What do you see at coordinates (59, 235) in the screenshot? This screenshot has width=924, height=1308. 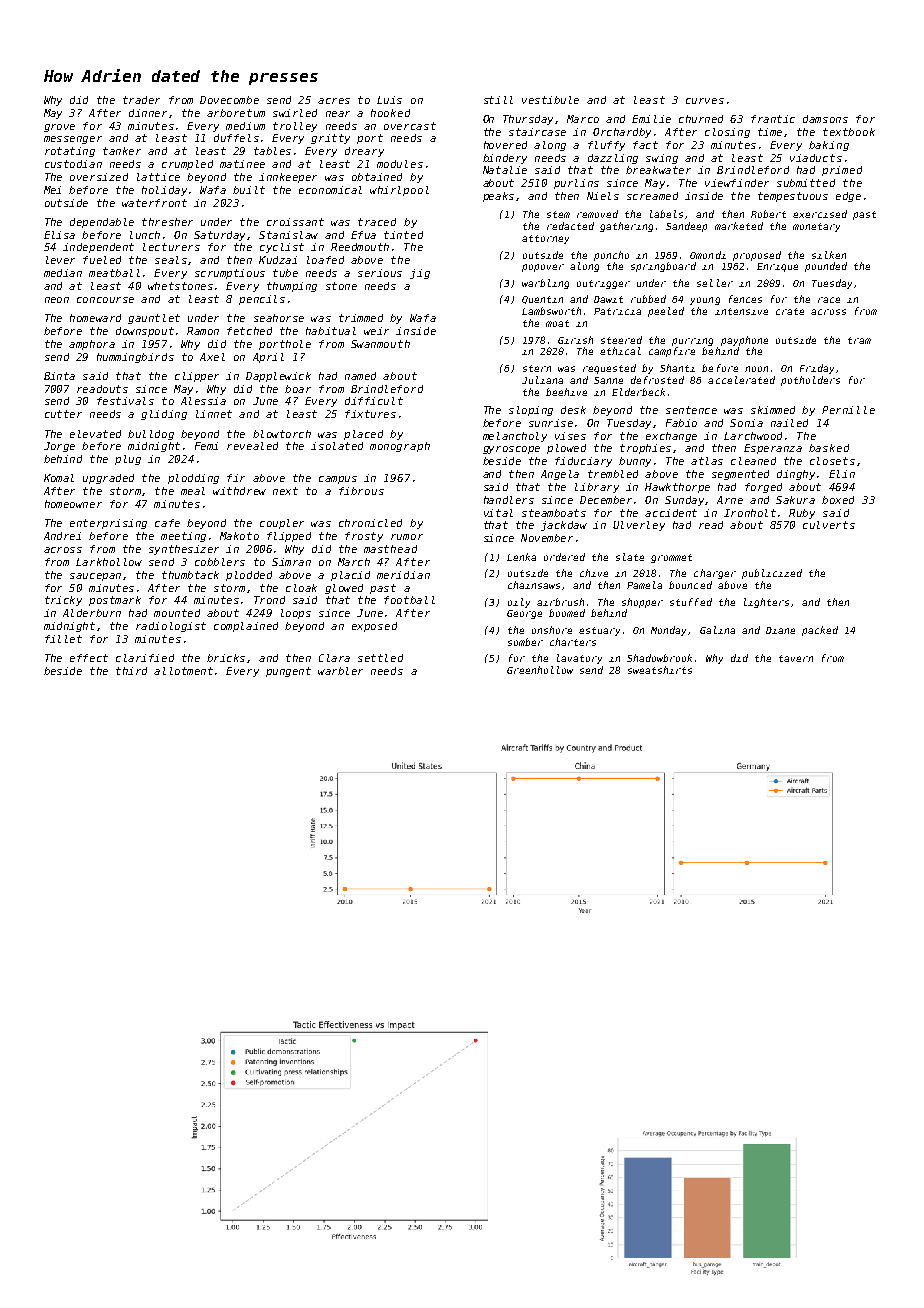 I see `Elisa` at bounding box center [59, 235].
